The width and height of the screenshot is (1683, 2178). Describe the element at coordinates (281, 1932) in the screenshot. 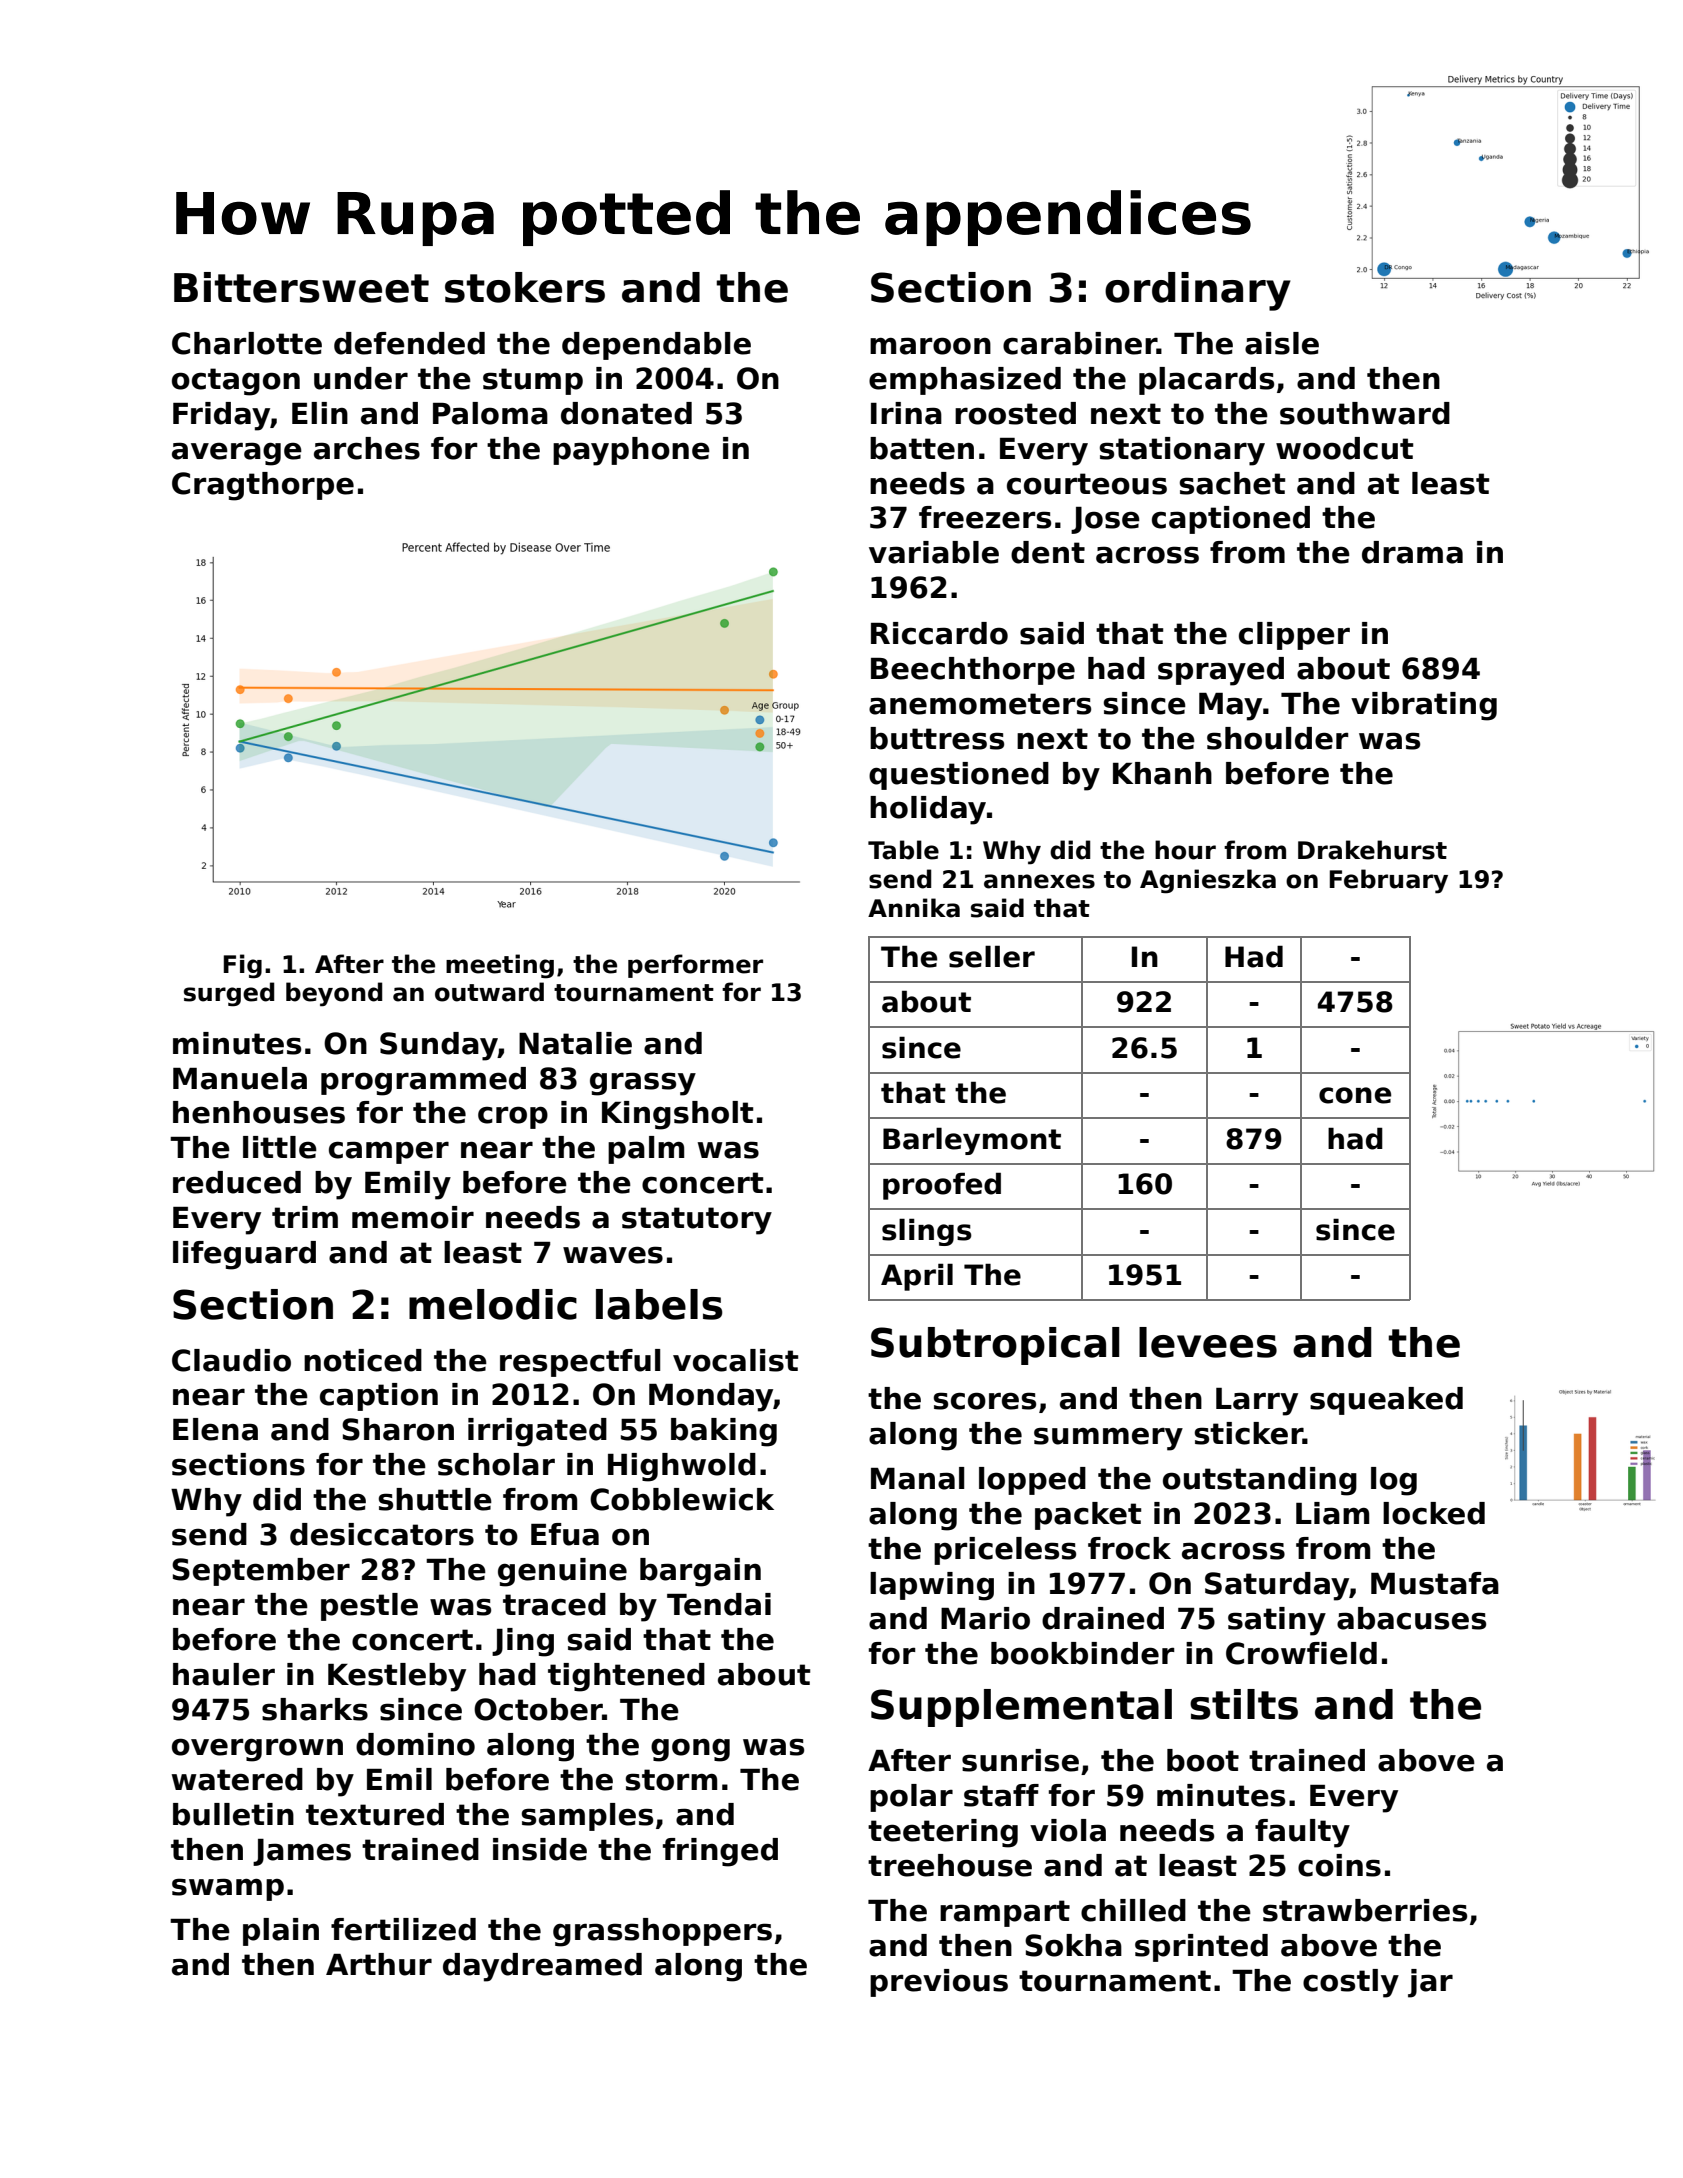

I see `plain` at that location.
